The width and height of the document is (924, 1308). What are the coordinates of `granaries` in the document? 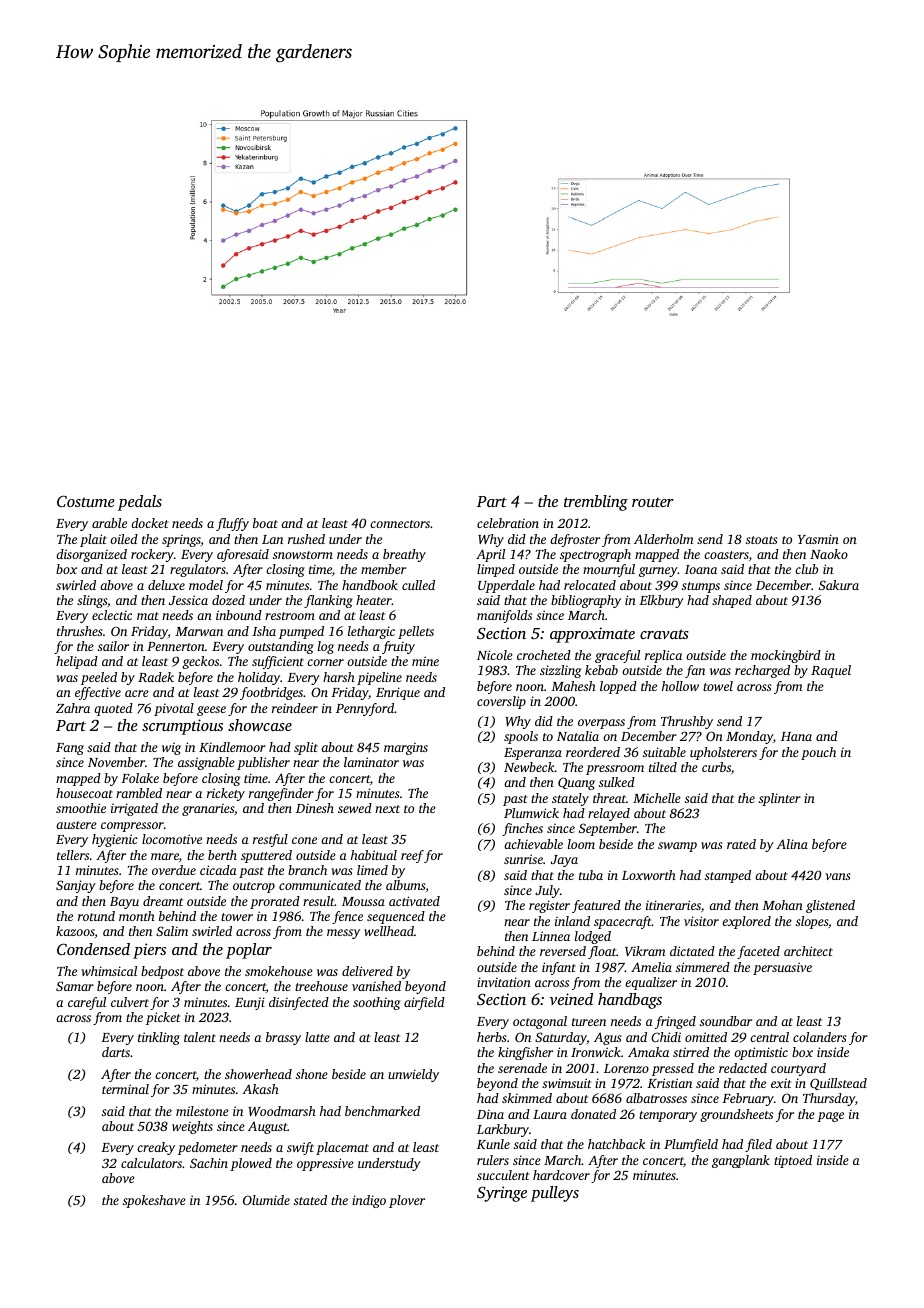 It's located at (208, 809).
